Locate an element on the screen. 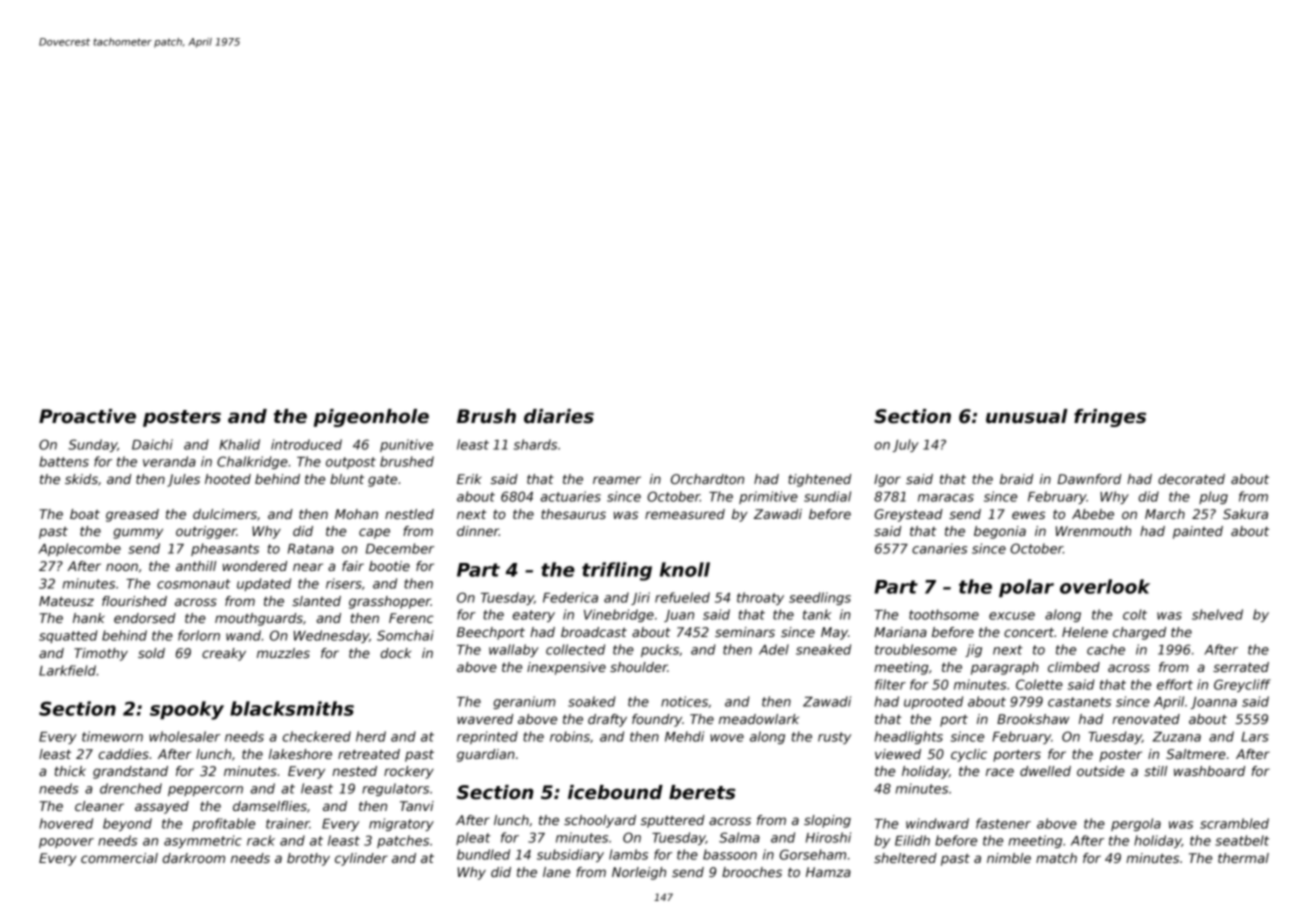 This screenshot has width=1308, height=924. unusual is located at coordinates (1027, 416).
